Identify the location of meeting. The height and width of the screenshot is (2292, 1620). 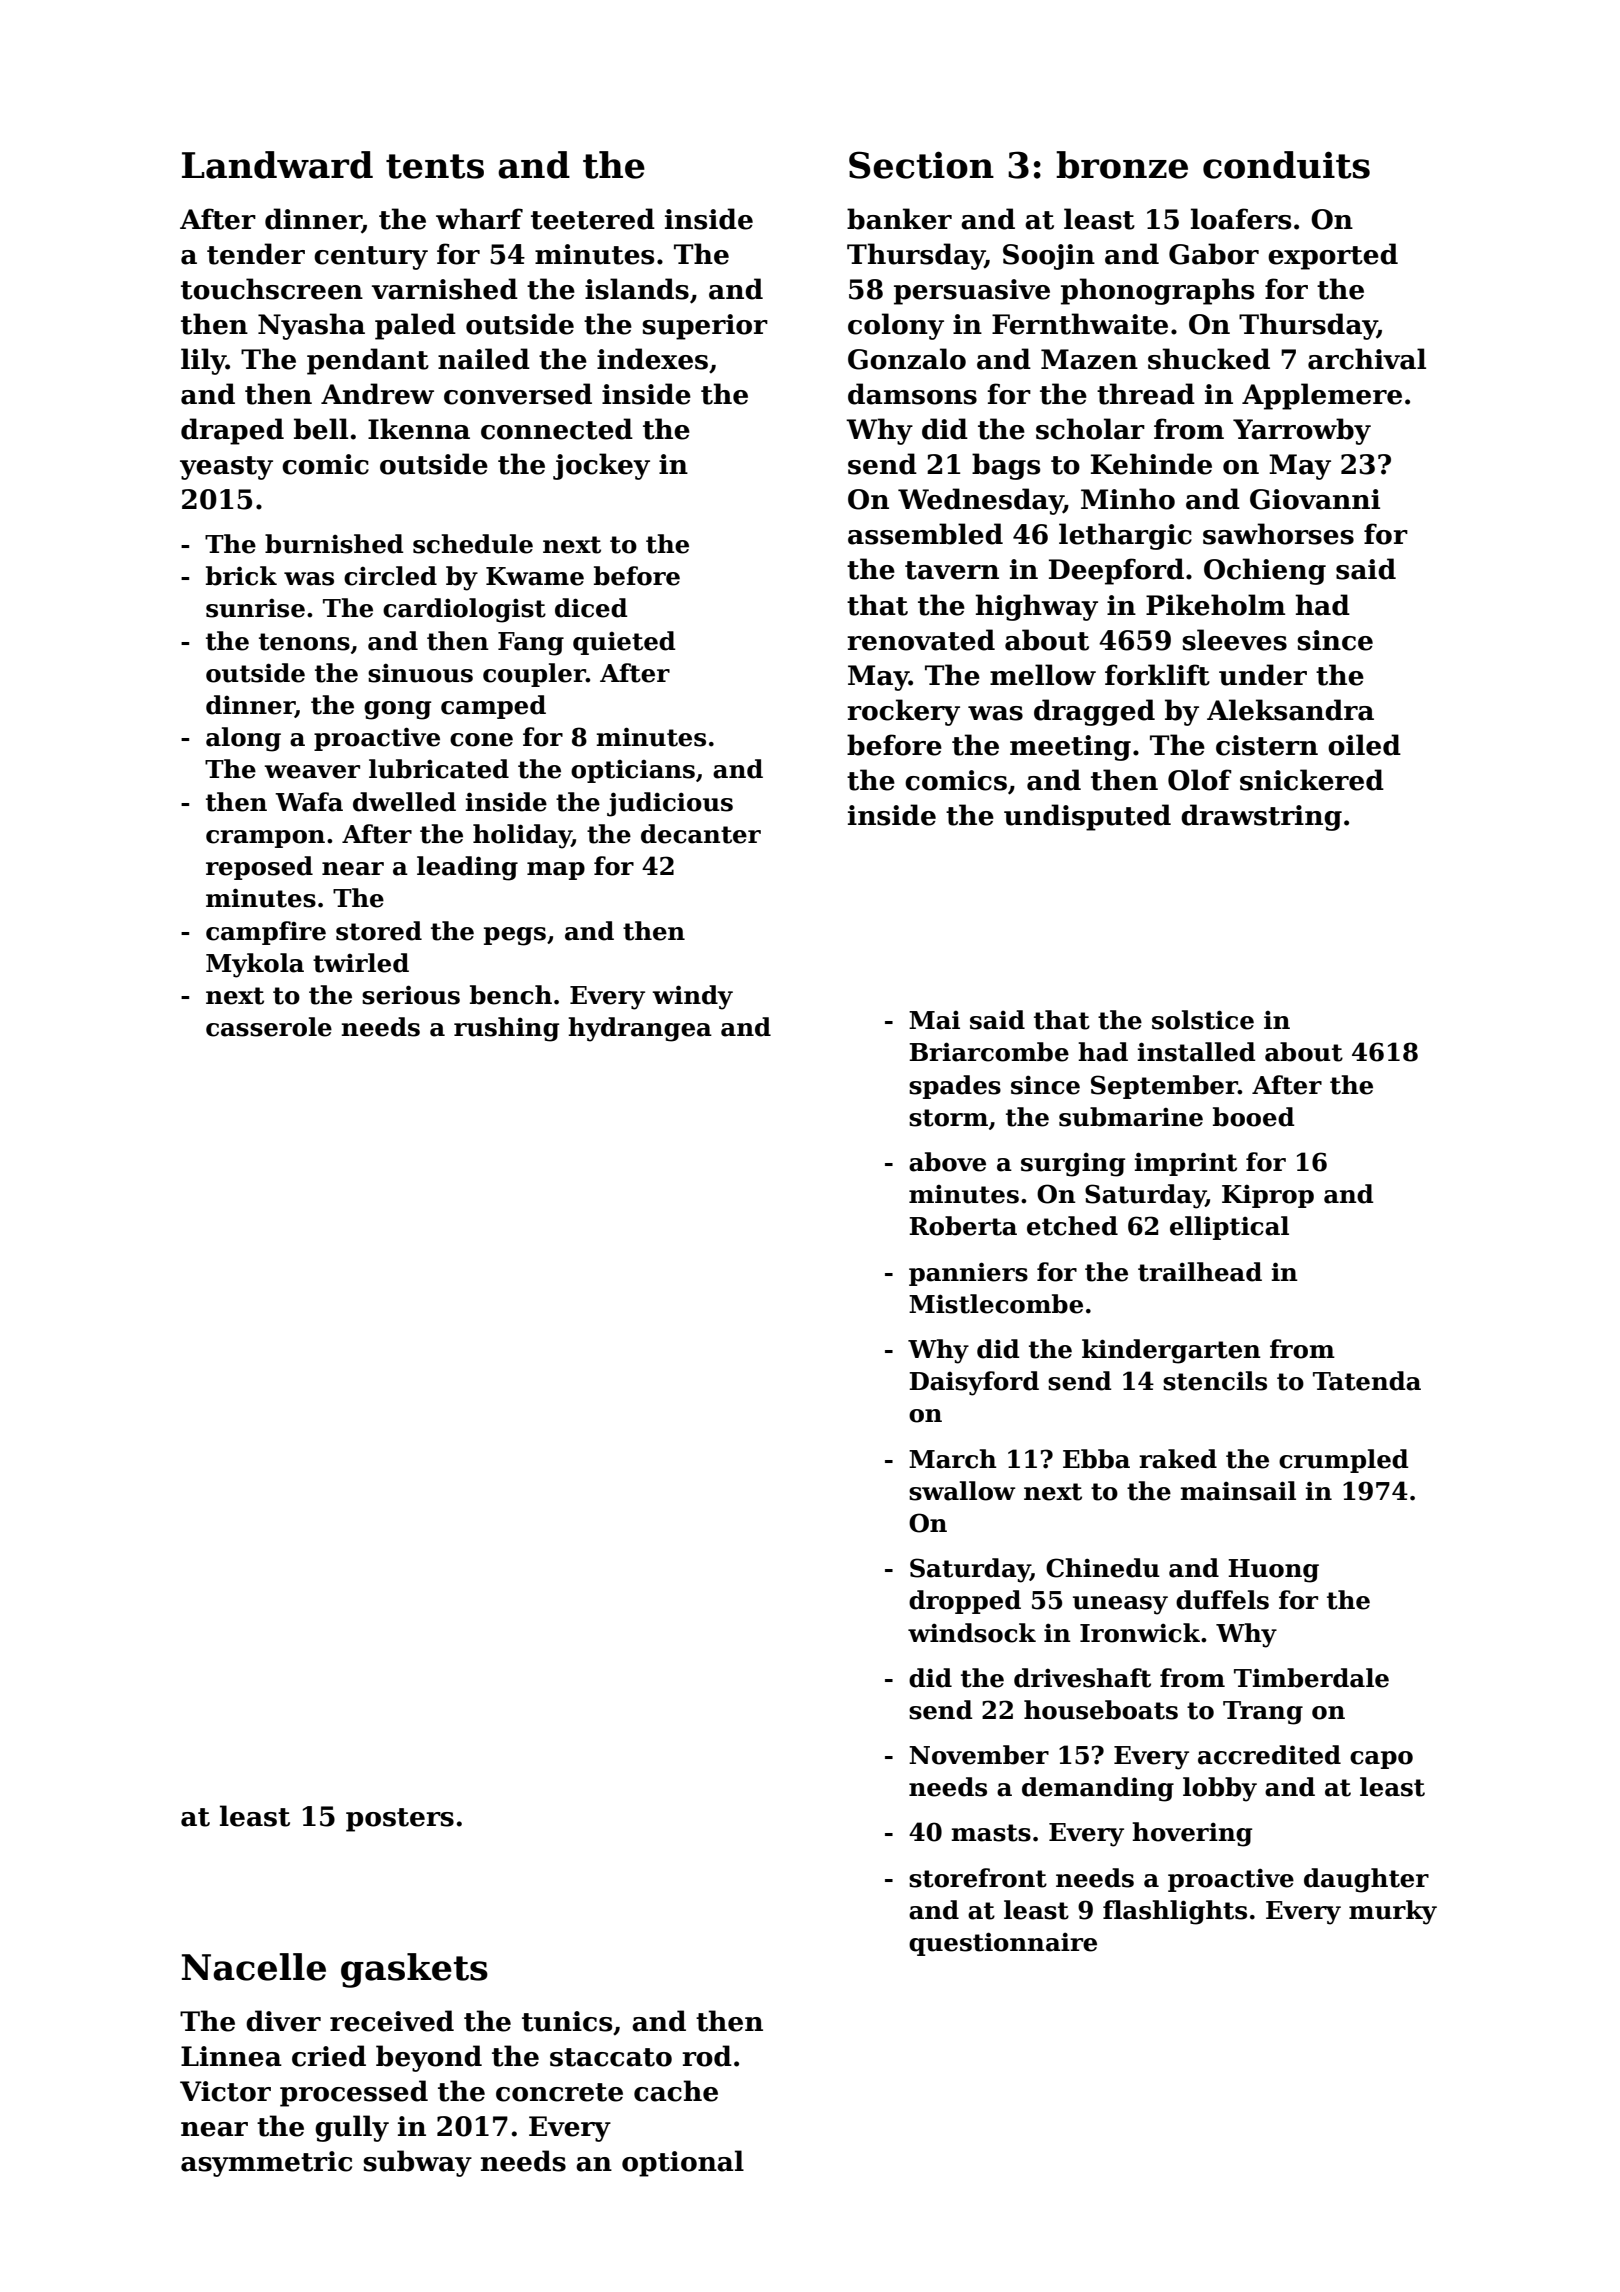
(1070, 748).
